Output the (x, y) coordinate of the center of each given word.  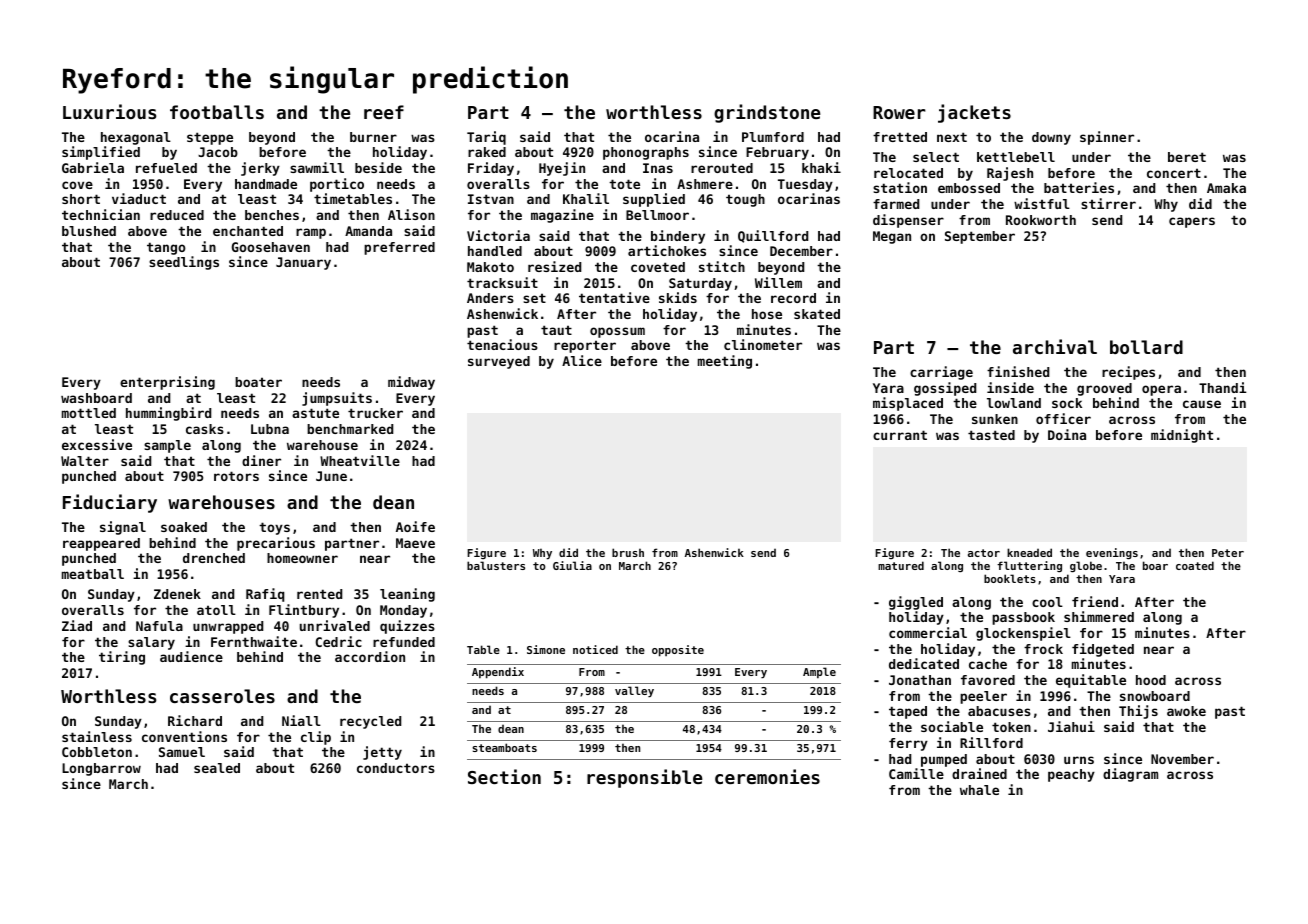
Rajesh (1010, 174)
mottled (89, 413)
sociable (952, 726)
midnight (1182, 436)
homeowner (302, 558)
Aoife (415, 526)
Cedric (339, 641)
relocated (908, 173)
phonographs (646, 153)
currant (900, 435)
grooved (1104, 389)
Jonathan (920, 680)
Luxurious (109, 111)
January (303, 263)
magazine (562, 216)
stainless (97, 736)
